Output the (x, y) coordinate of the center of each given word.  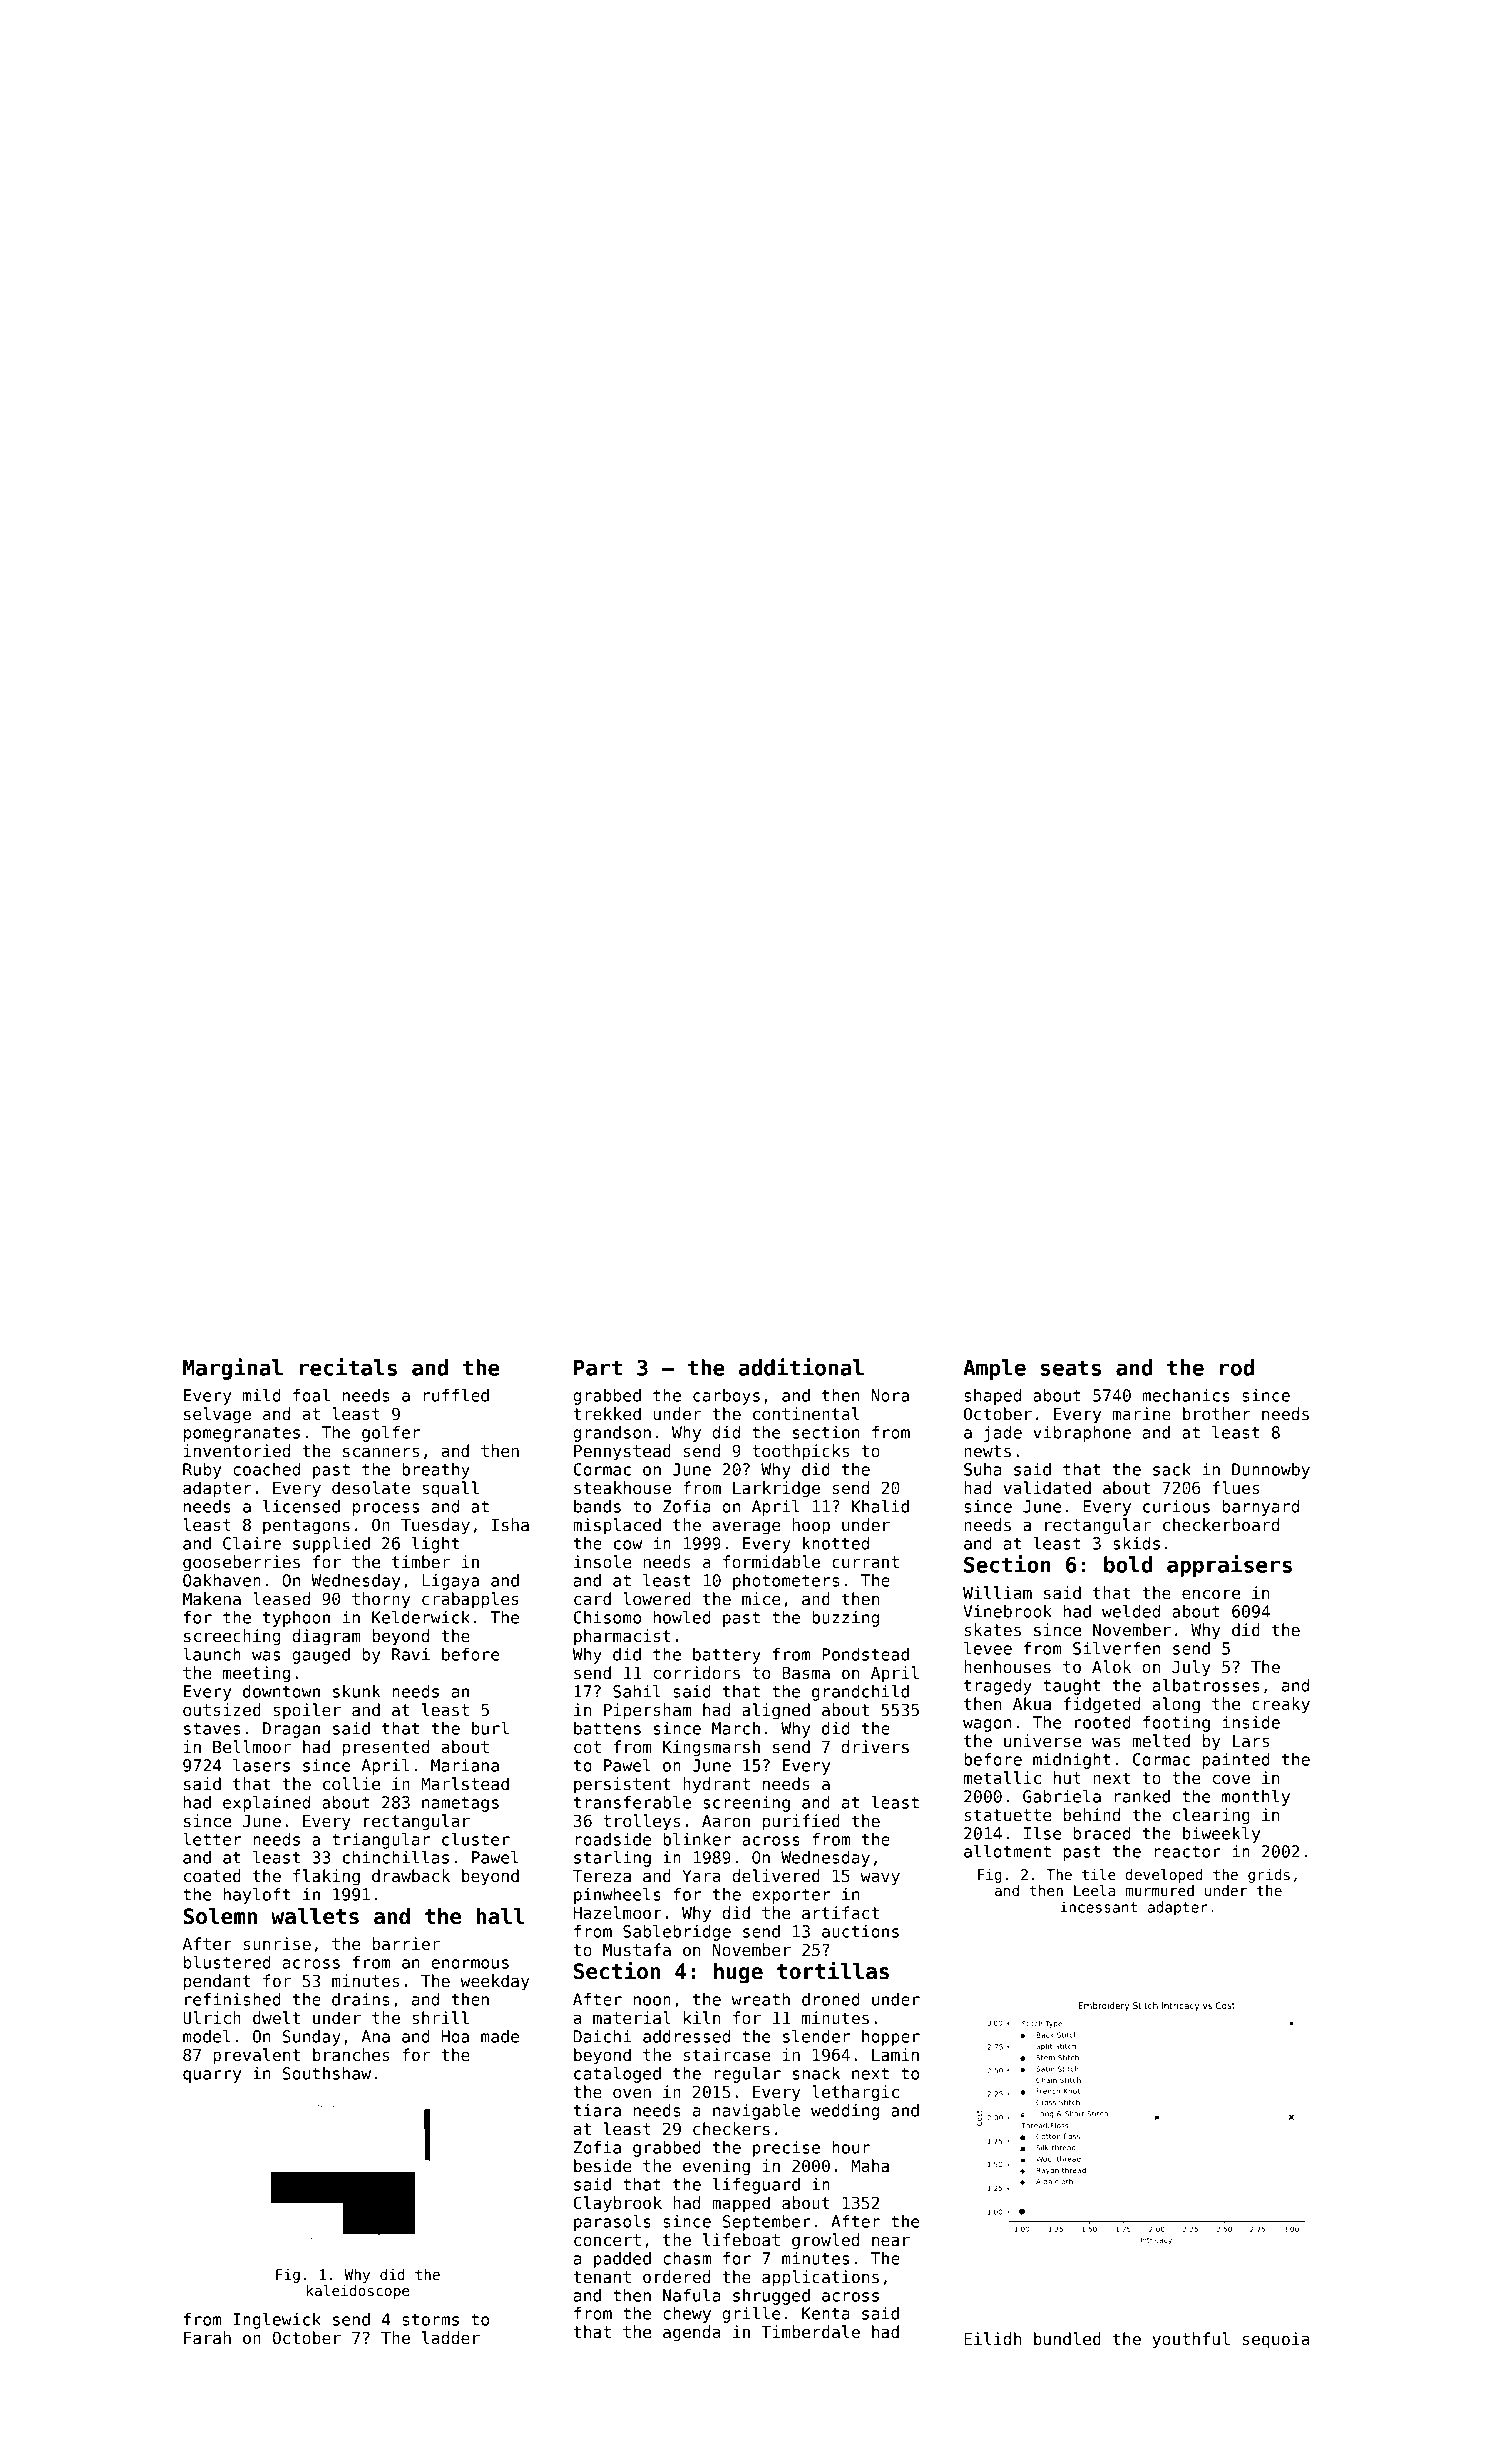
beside (603, 2166)
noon (652, 2001)
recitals (348, 1367)
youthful (1191, 2340)
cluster (476, 1839)
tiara (597, 2110)
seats (1071, 1368)
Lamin (895, 2055)
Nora (890, 1395)
